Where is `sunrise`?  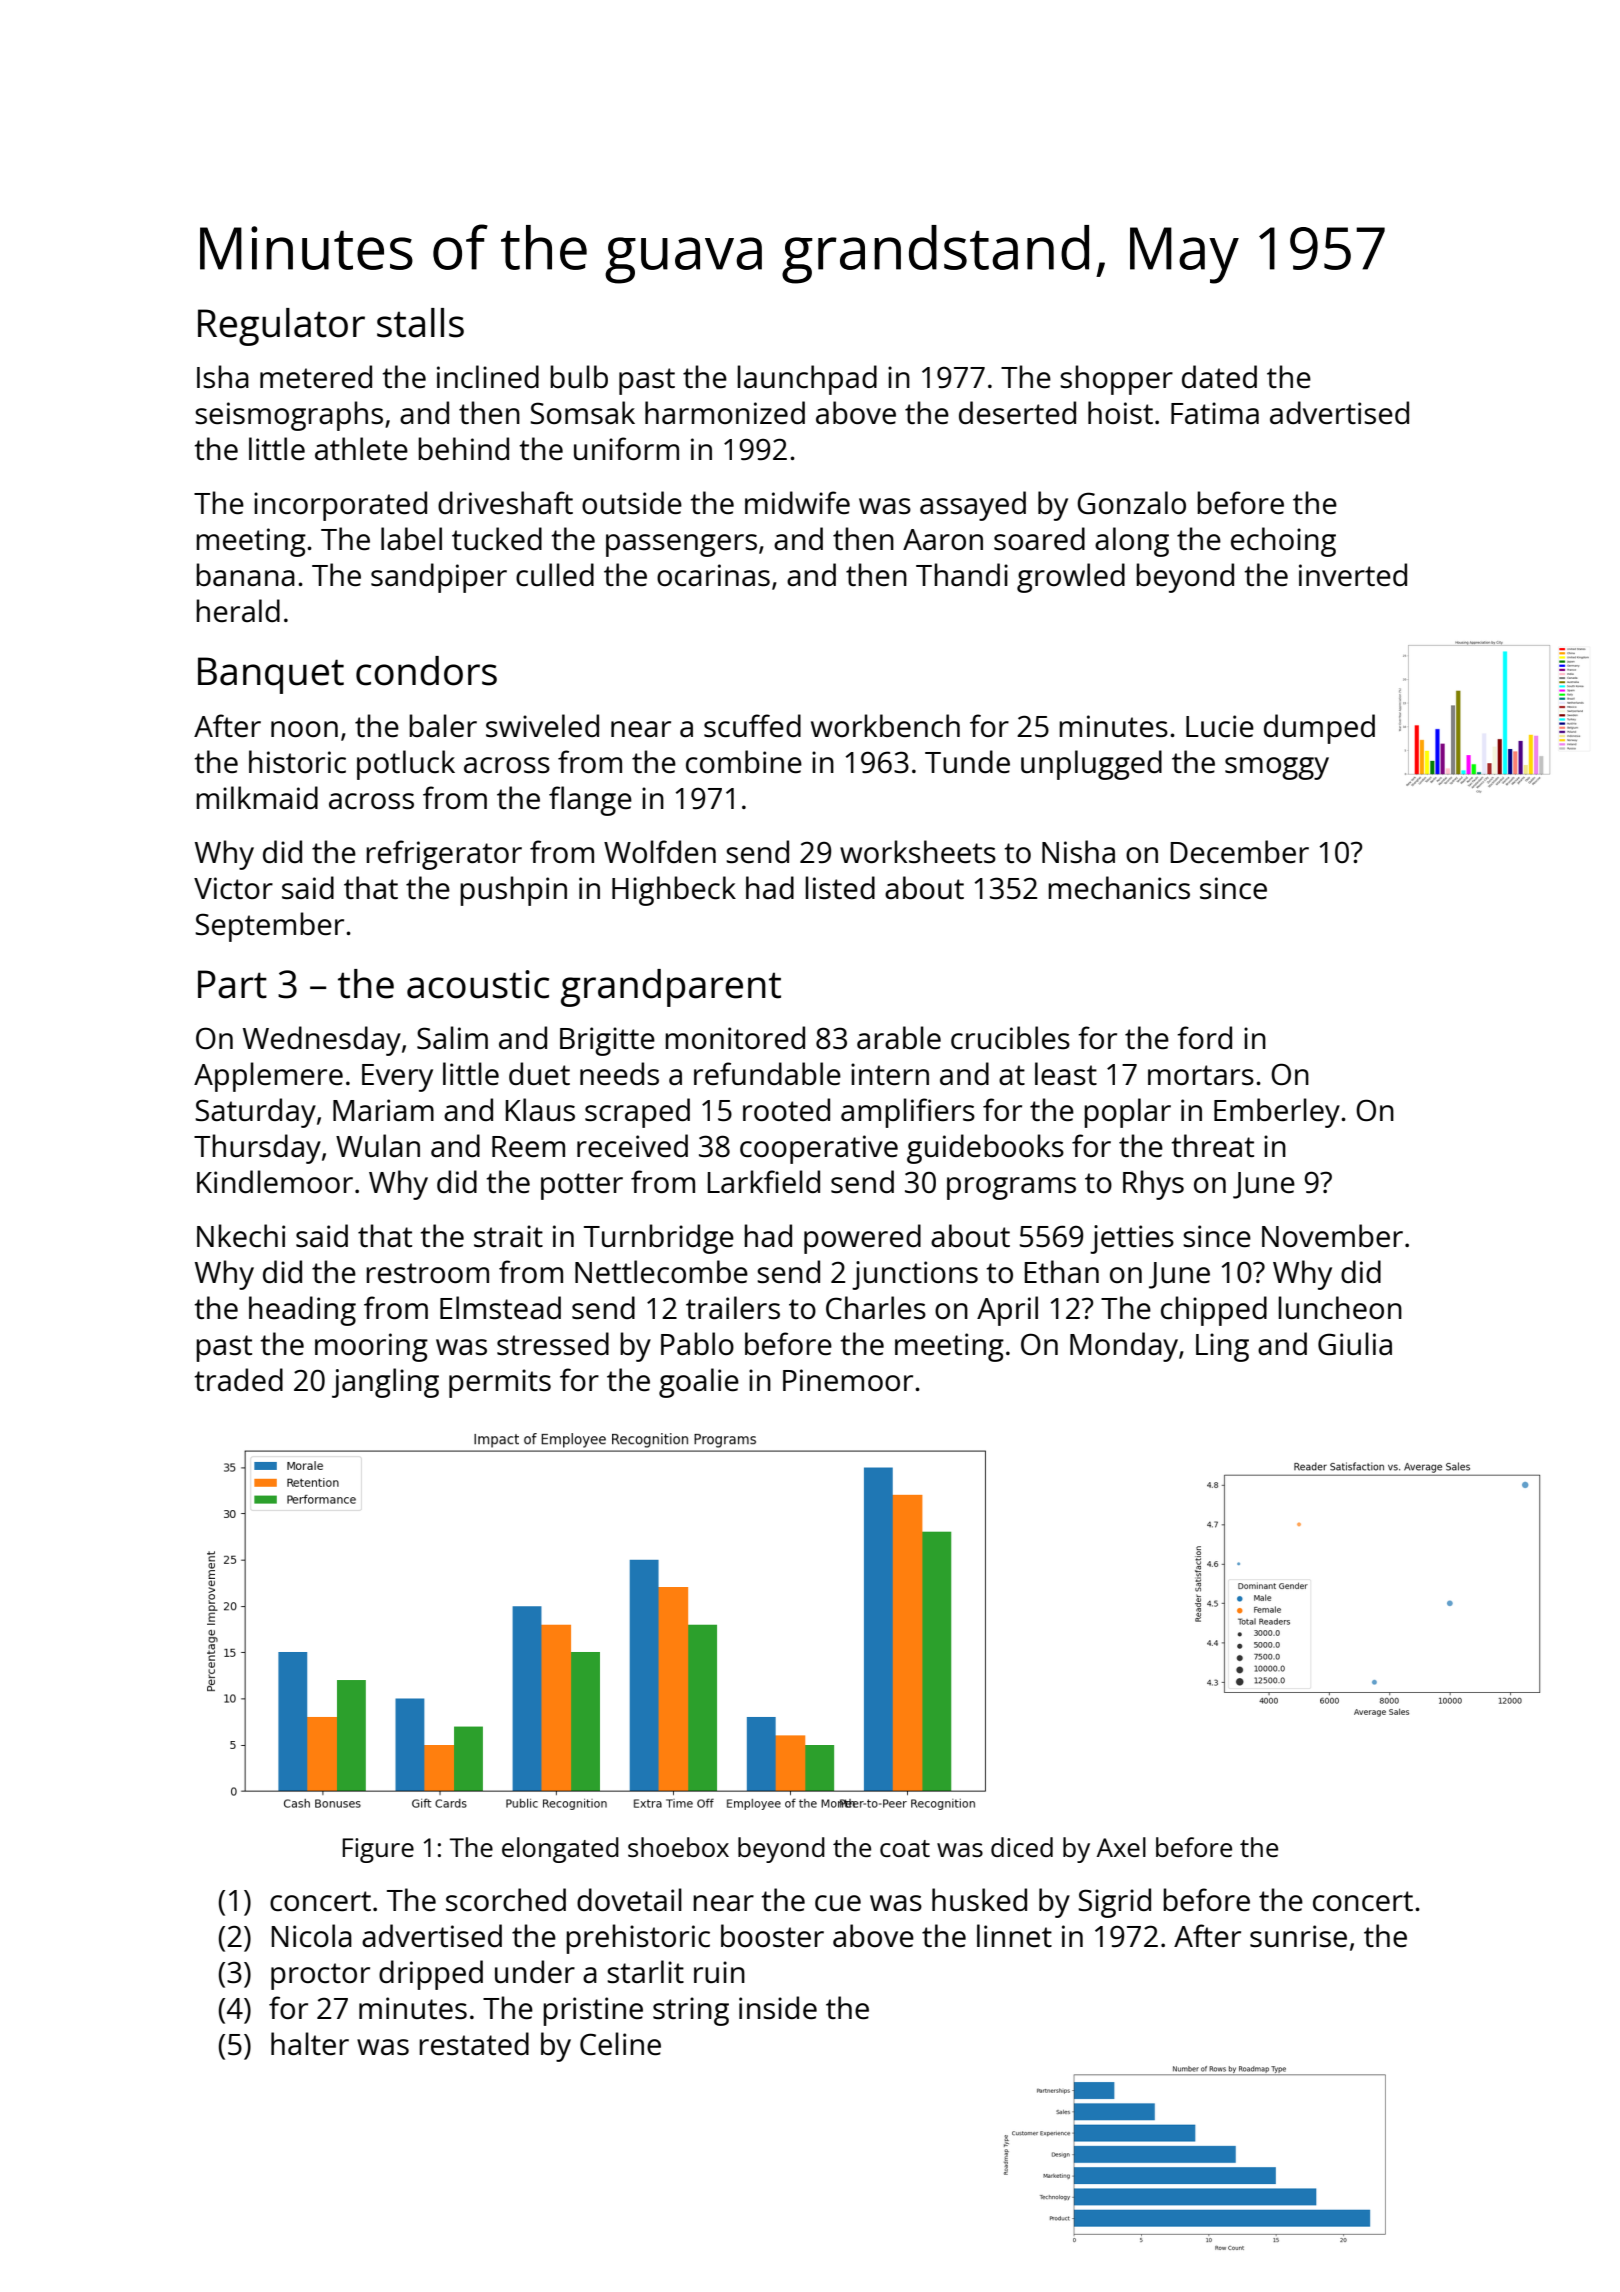
sunrise is located at coordinates (1298, 1936).
